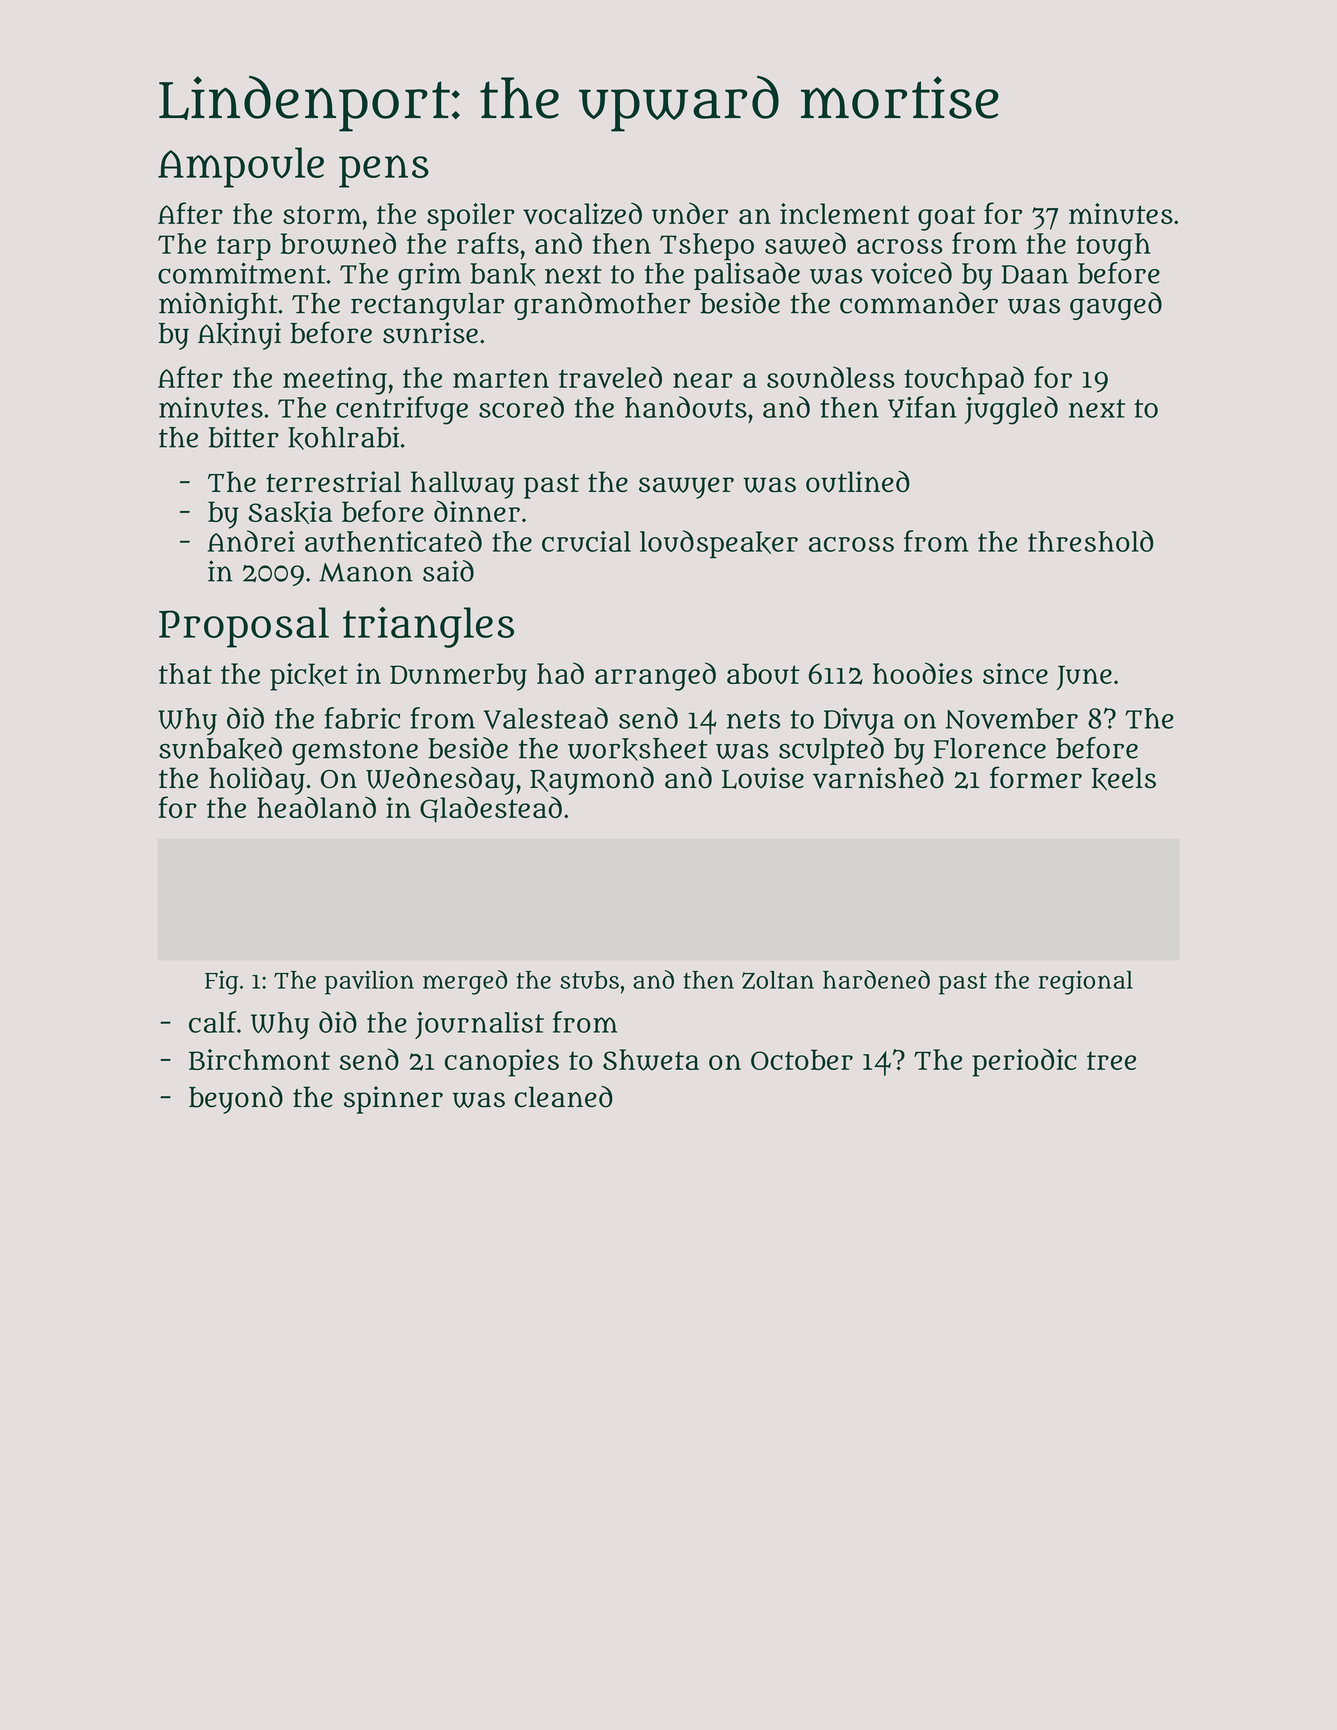 This screenshot has width=1337, height=1730. Describe the element at coordinates (610, 377) in the screenshot. I see `traveled` at that location.
